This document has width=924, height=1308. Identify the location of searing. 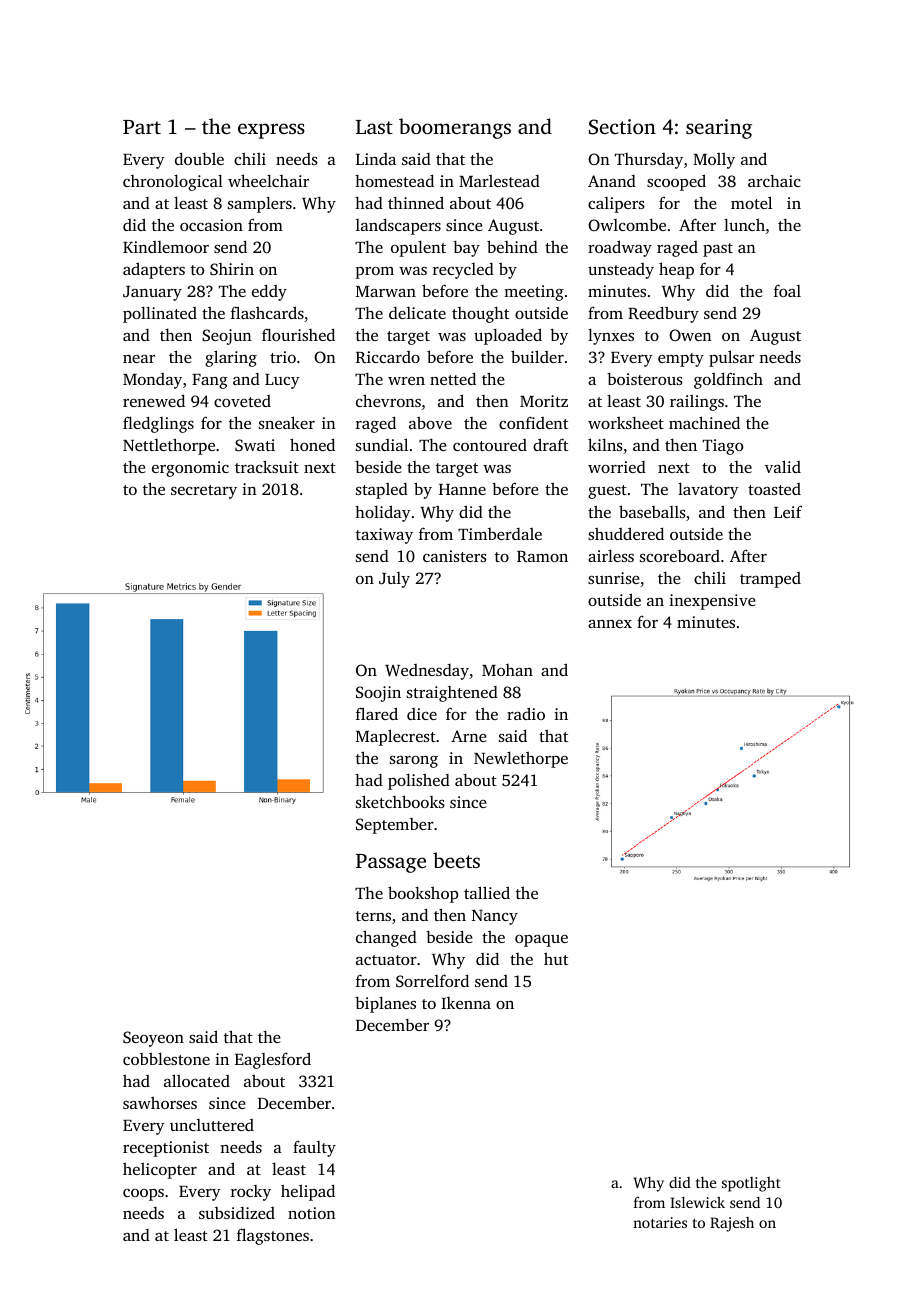
(719, 129).
